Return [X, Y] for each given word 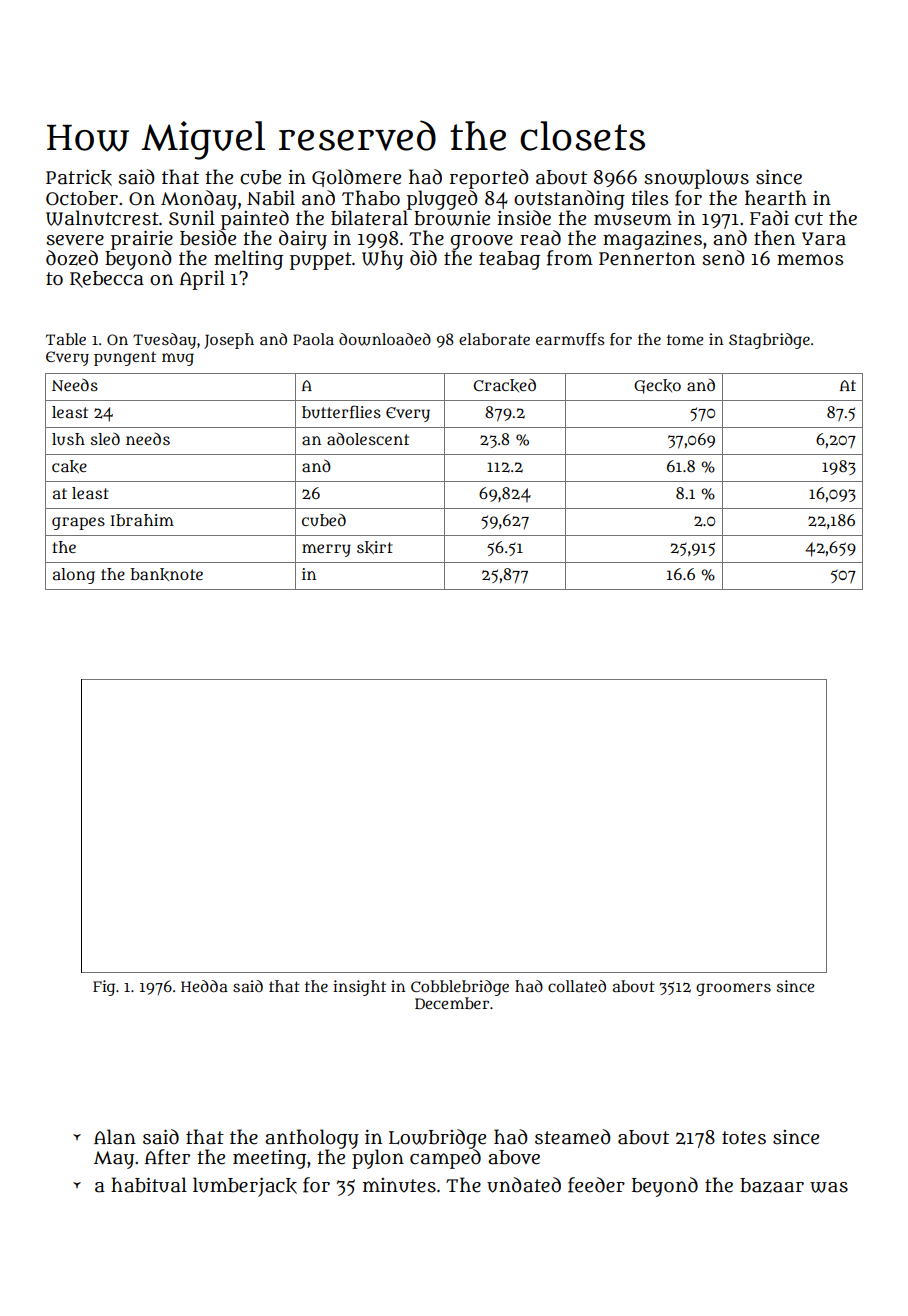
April [202, 280]
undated [524, 1185]
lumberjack [245, 1187]
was [829, 1187]
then [774, 238]
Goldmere [356, 178]
